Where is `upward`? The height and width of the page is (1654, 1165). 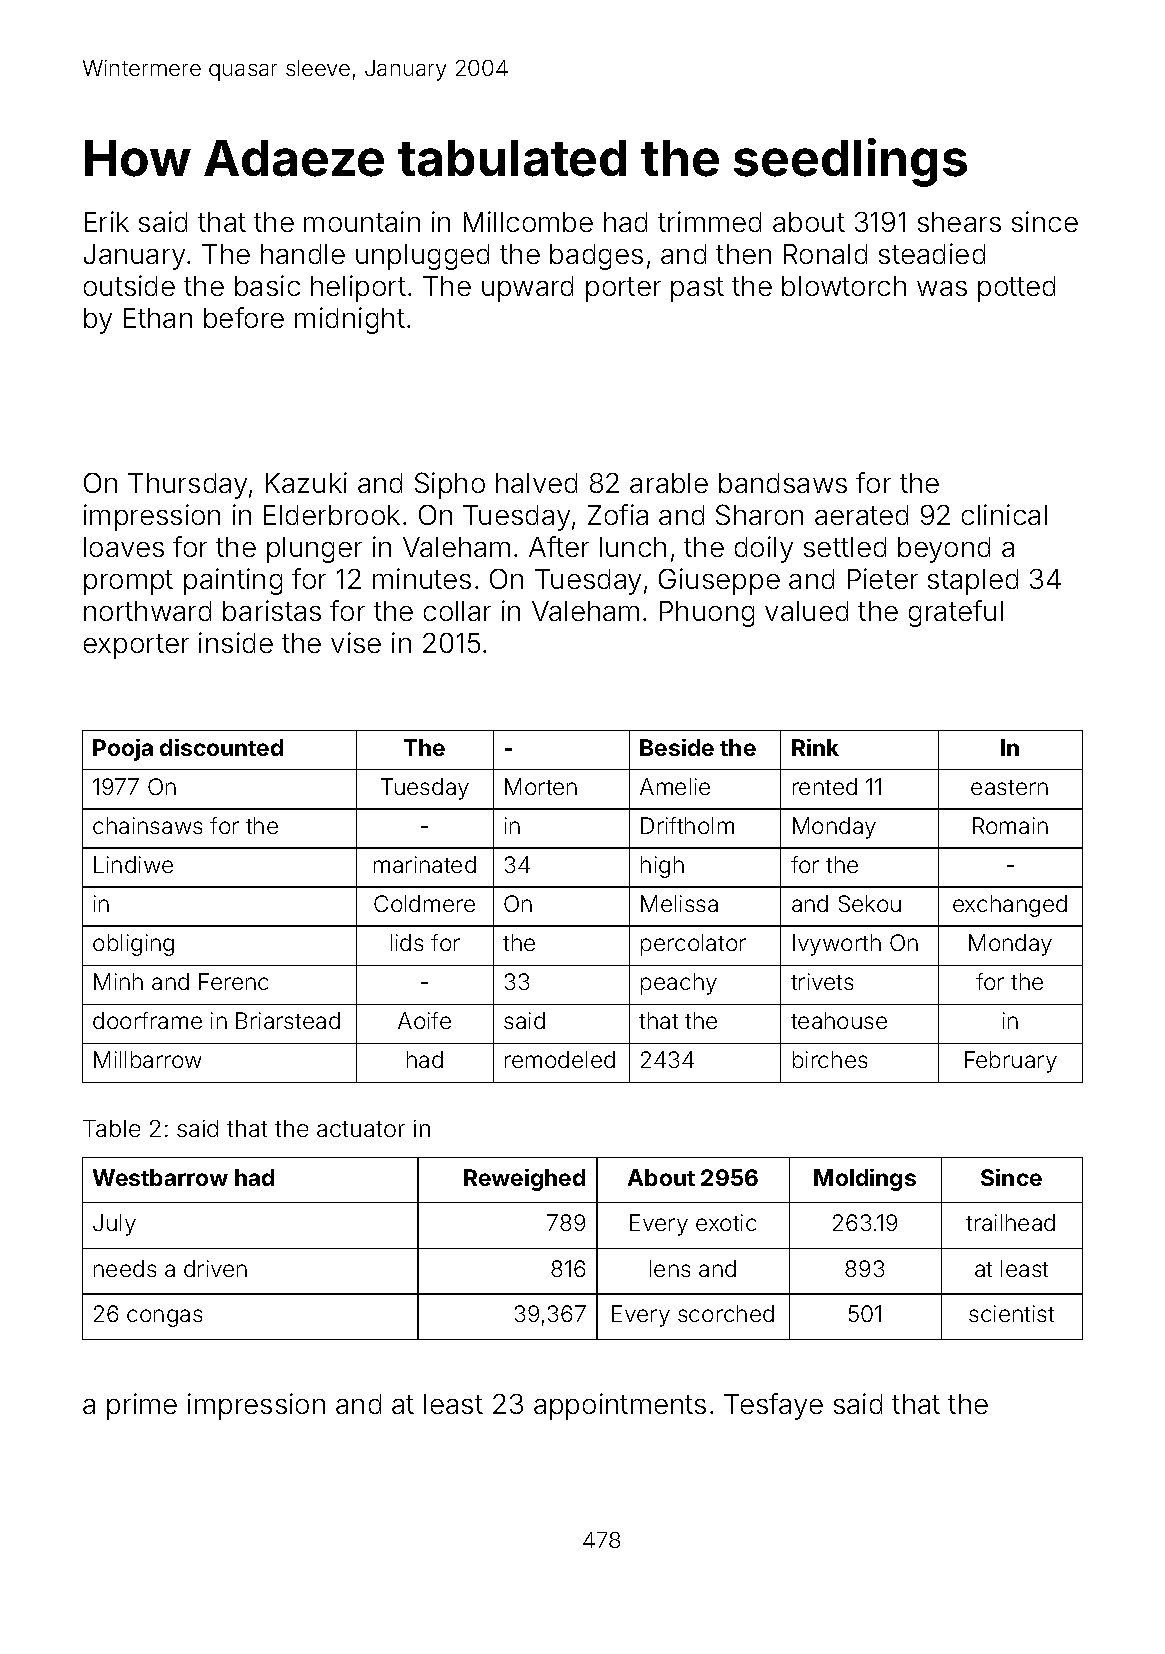 upward is located at coordinates (527, 289).
